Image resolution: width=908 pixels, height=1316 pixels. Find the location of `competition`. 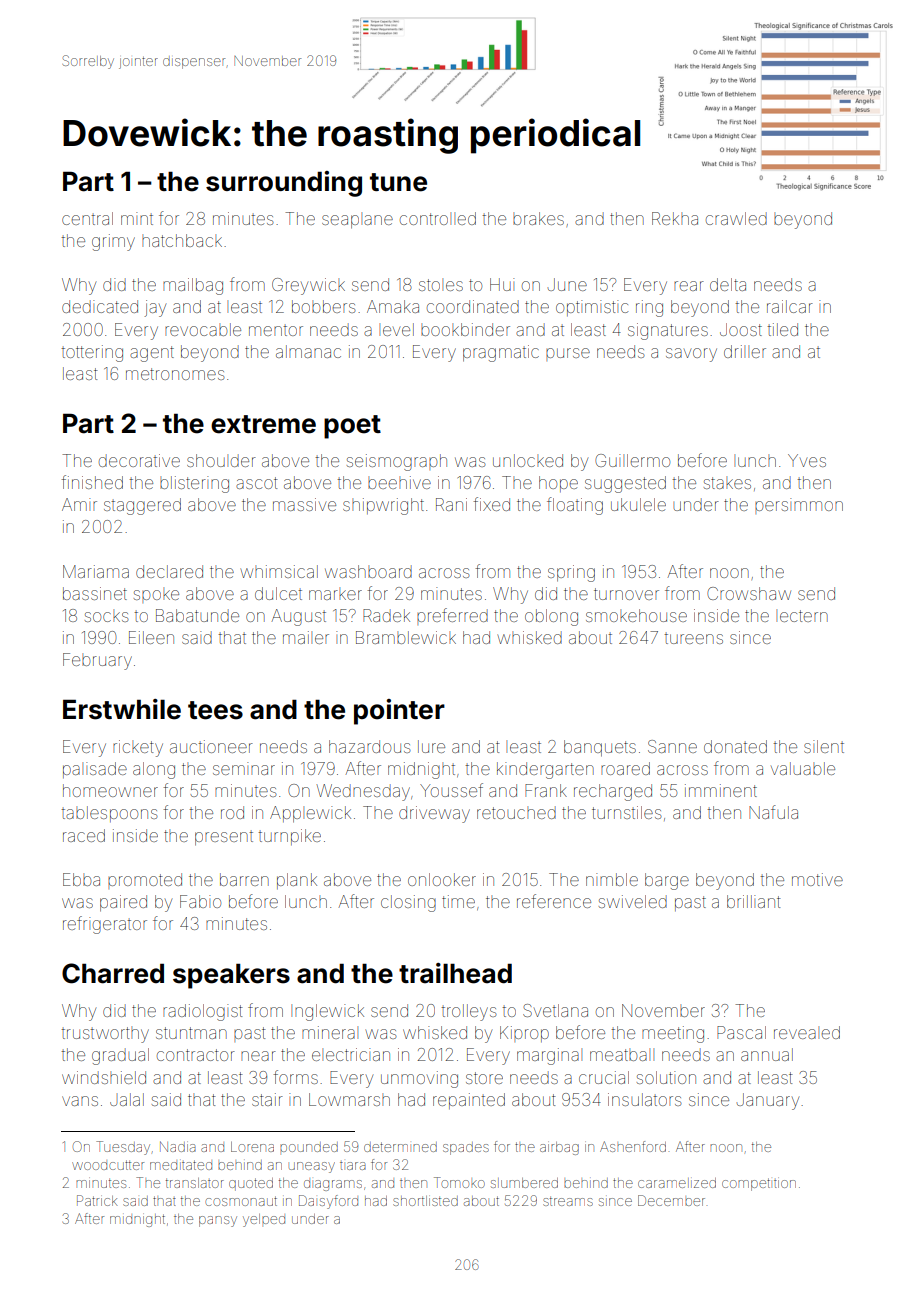

competition is located at coordinates (759, 1184).
